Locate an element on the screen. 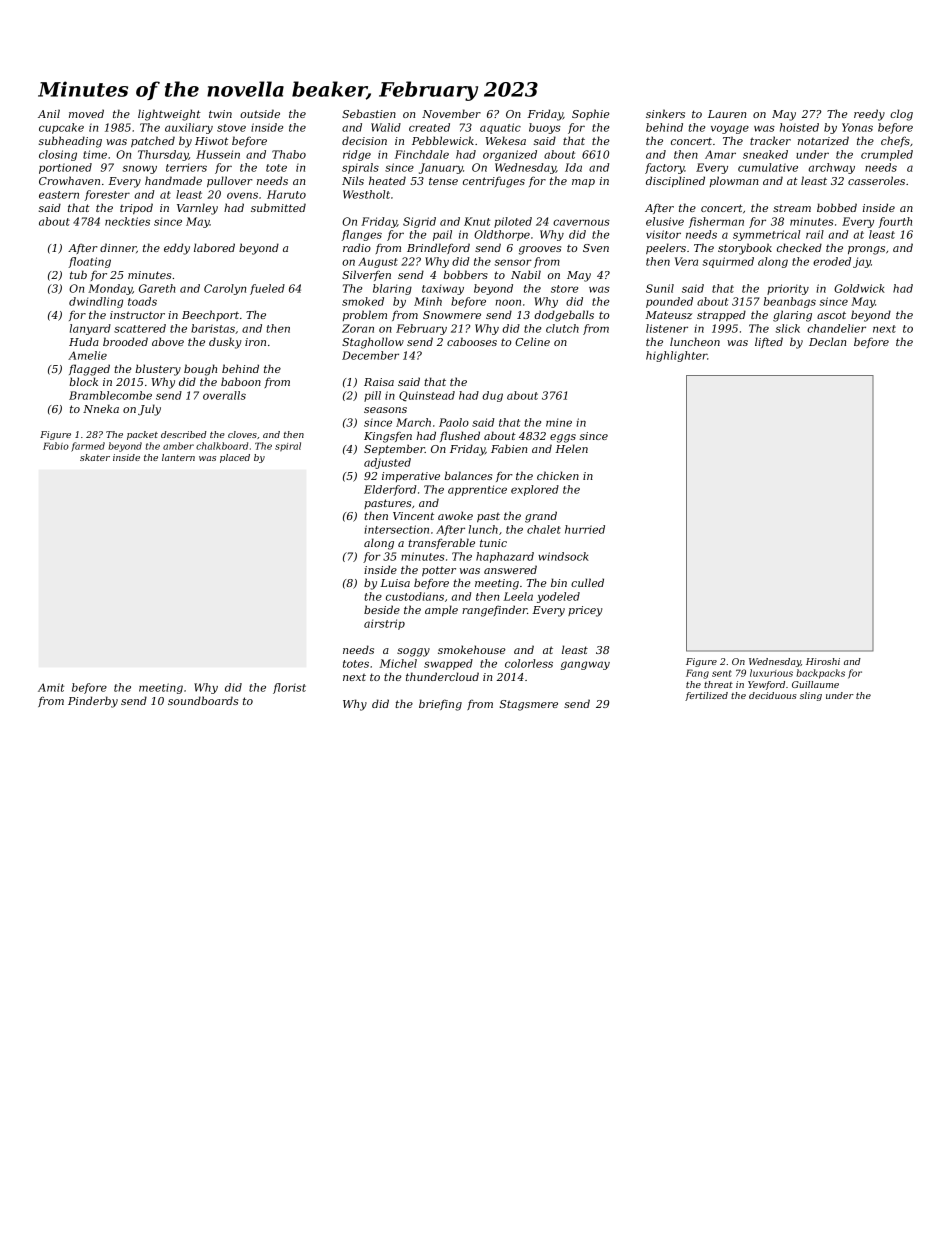 The width and height of the screenshot is (952, 1233). Elderford is located at coordinates (390, 490).
